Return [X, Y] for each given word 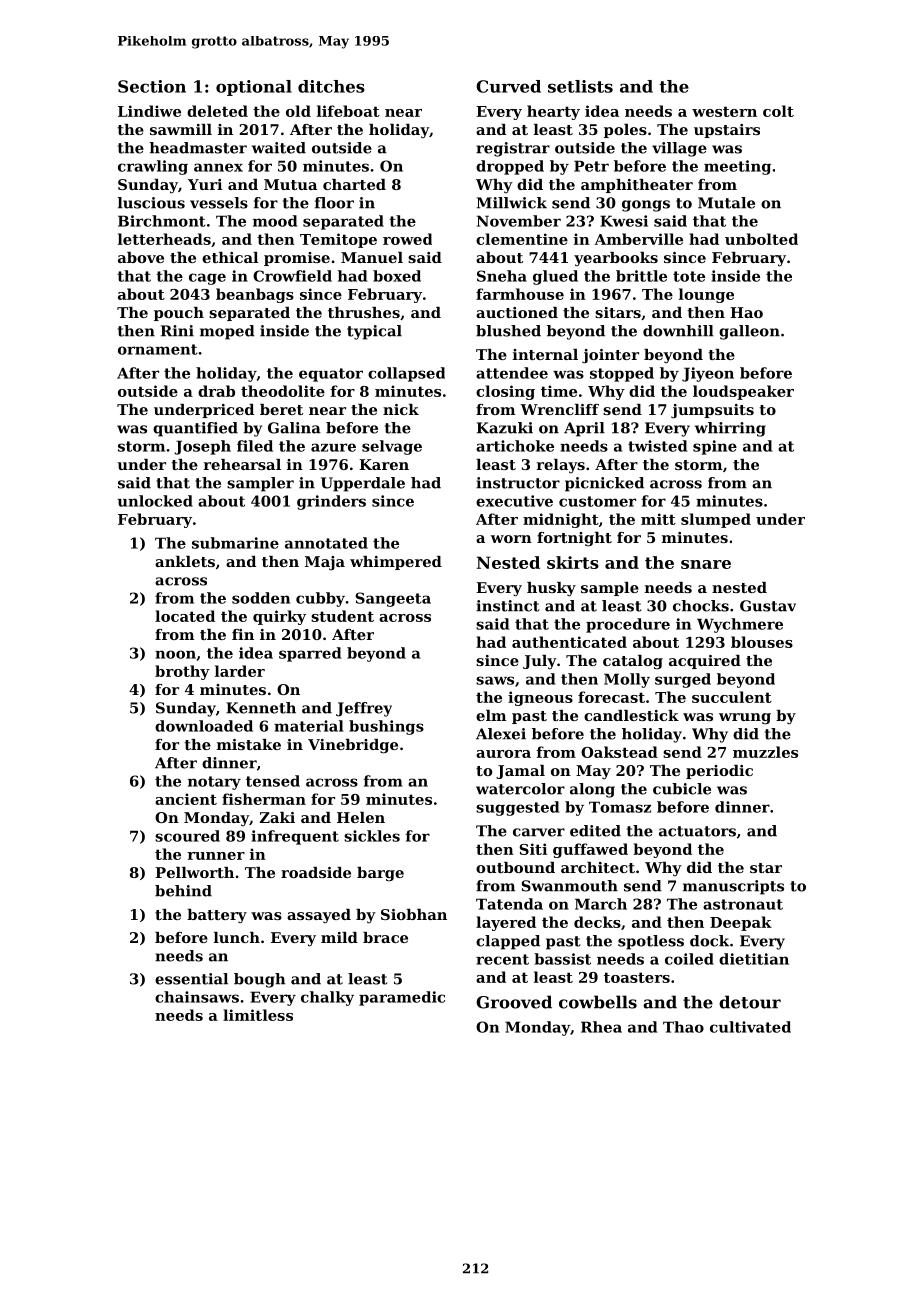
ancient [186, 799]
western [724, 111]
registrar [513, 149]
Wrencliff [559, 409]
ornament [158, 349]
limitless [258, 1015]
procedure [628, 625]
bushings [386, 727]
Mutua [290, 184]
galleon [749, 332]
